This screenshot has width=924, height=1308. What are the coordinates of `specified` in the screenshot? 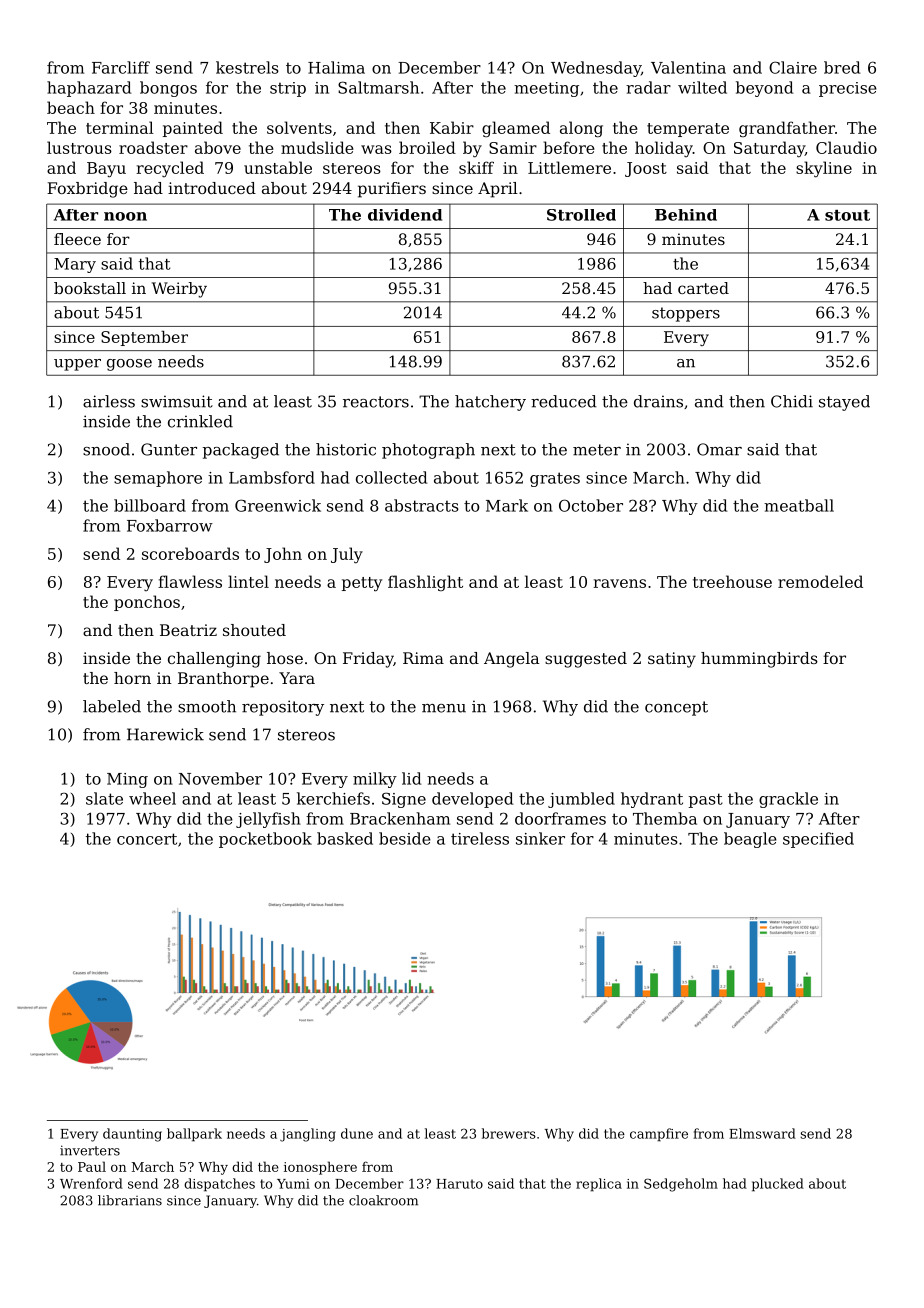 It's located at (818, 840).
